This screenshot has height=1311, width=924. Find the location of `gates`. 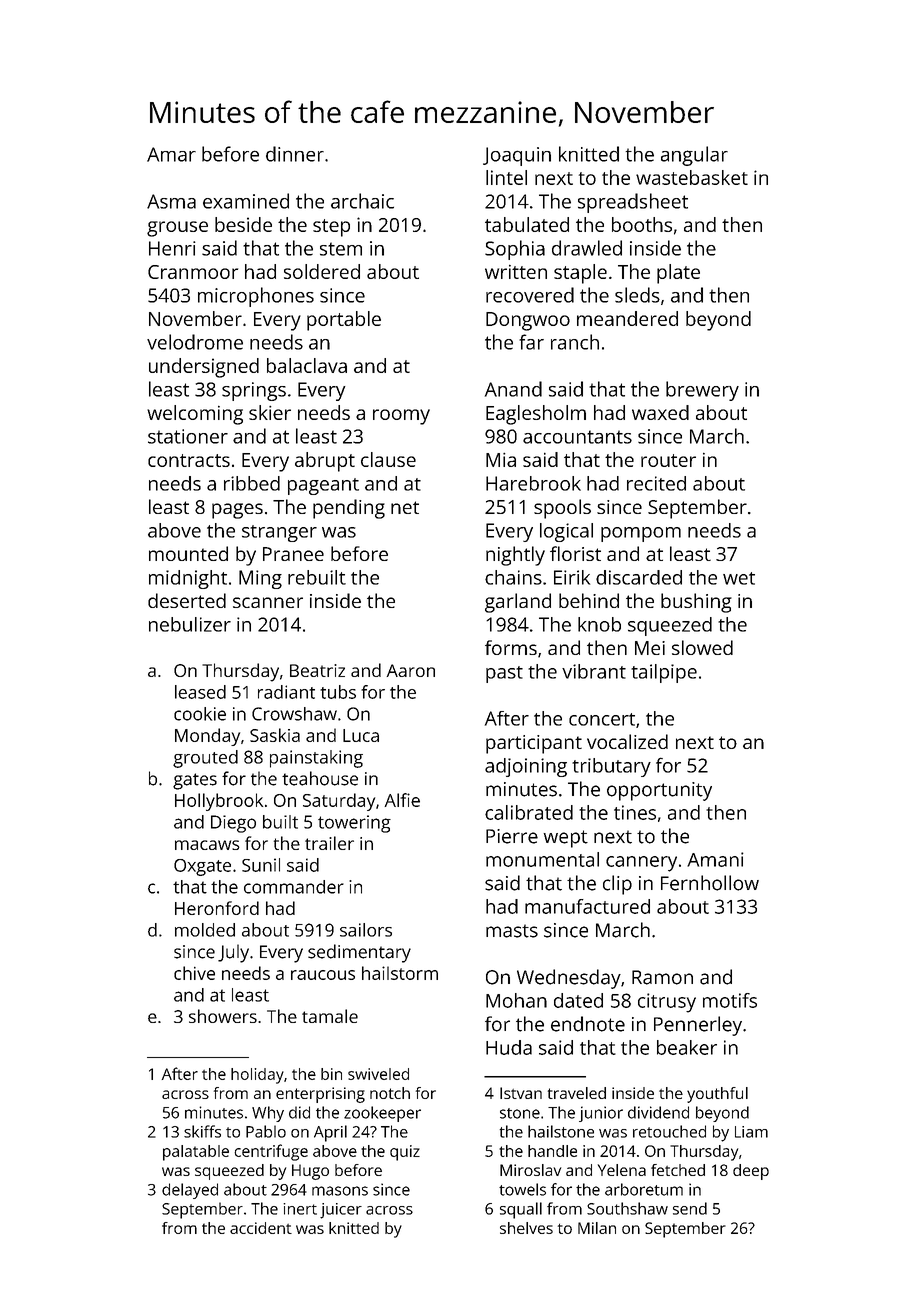

gates is located at coordinates (195, 781).
